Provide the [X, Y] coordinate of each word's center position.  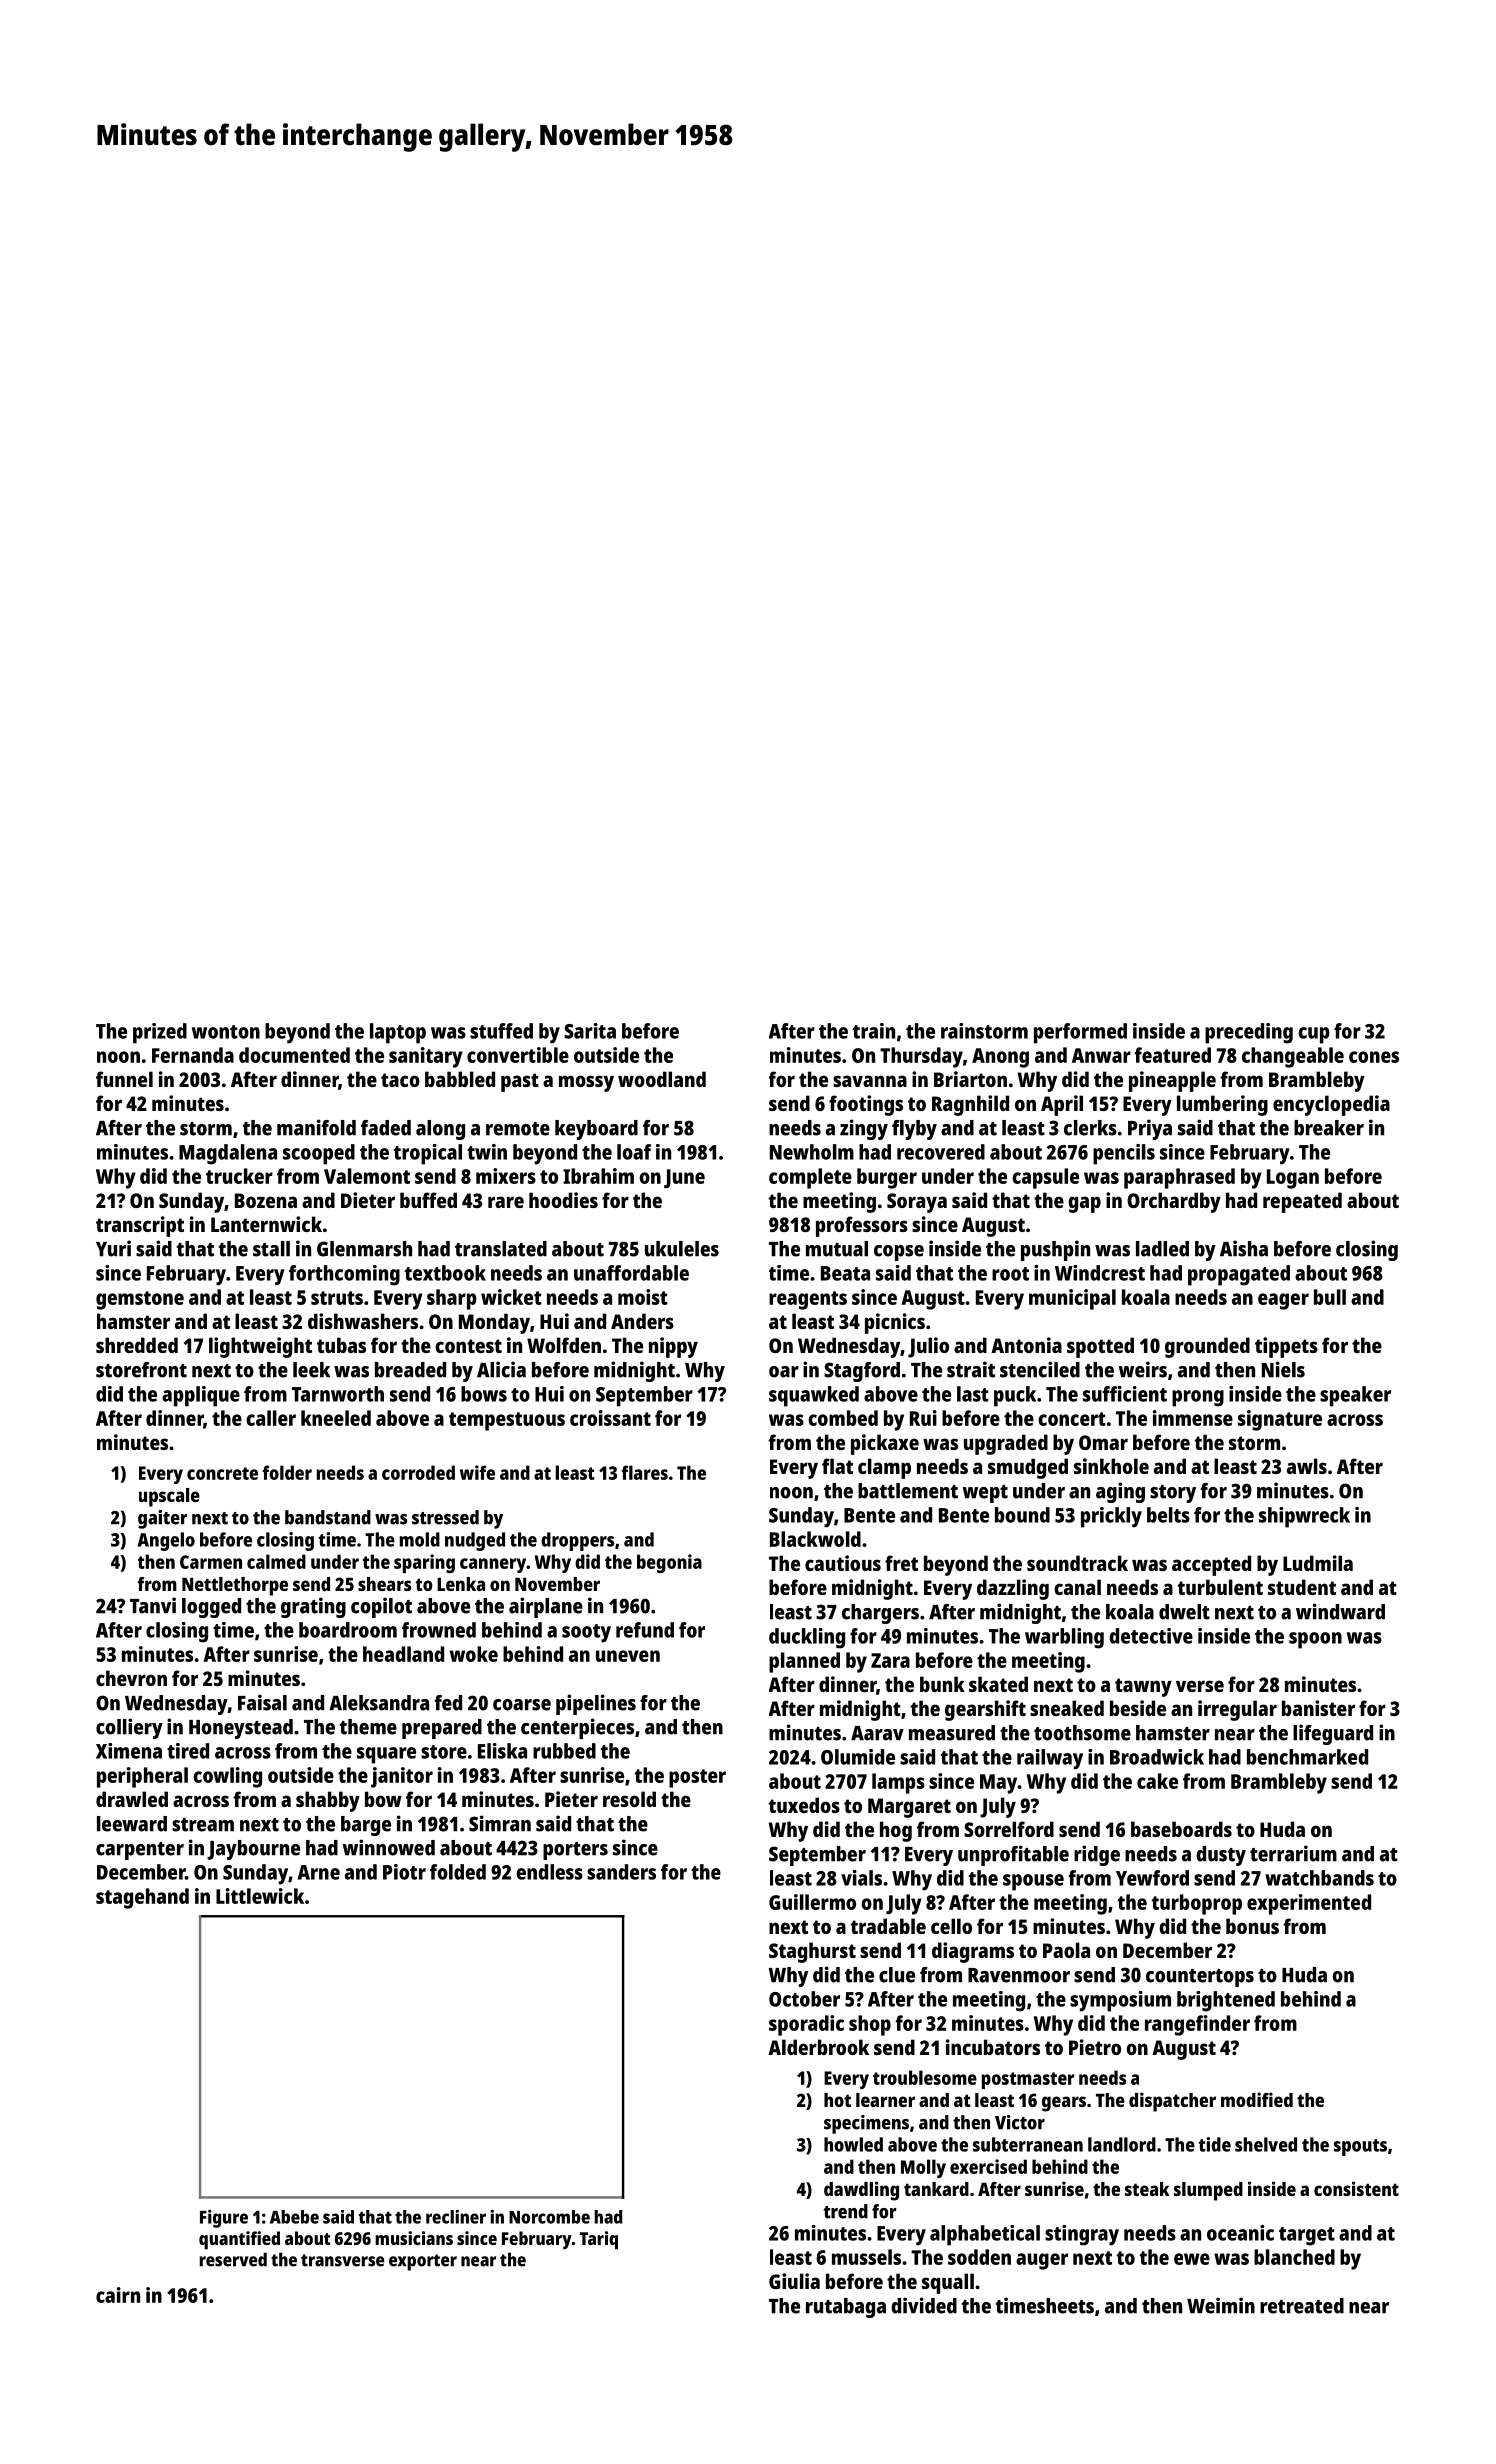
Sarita [590, 1031]
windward [1340, 1611]
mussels [866, 2257]
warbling [1064, 1638]
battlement [908, 1491]
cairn [118, 2295]
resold [629, 1799]
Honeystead [241, 1729]
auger [1042, 2261]
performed [1080, 1033]
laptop [398, 1033]
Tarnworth [338, 1394]
